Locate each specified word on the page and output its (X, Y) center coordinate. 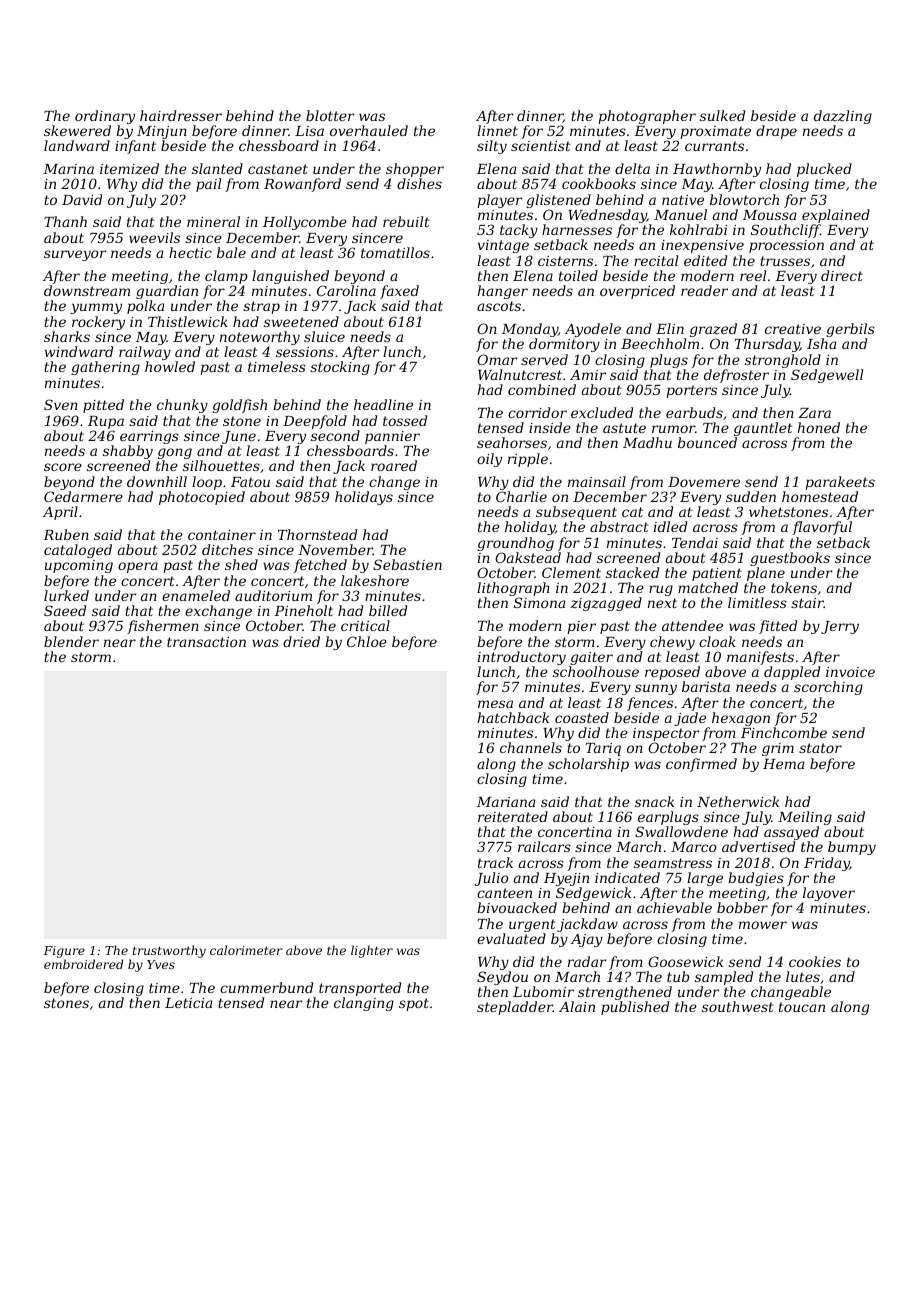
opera (138, 567)
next (662, 603)
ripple (528, 460)
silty (492, 147)
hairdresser (181, 115)
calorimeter (246, 950)
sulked (722, 115)
